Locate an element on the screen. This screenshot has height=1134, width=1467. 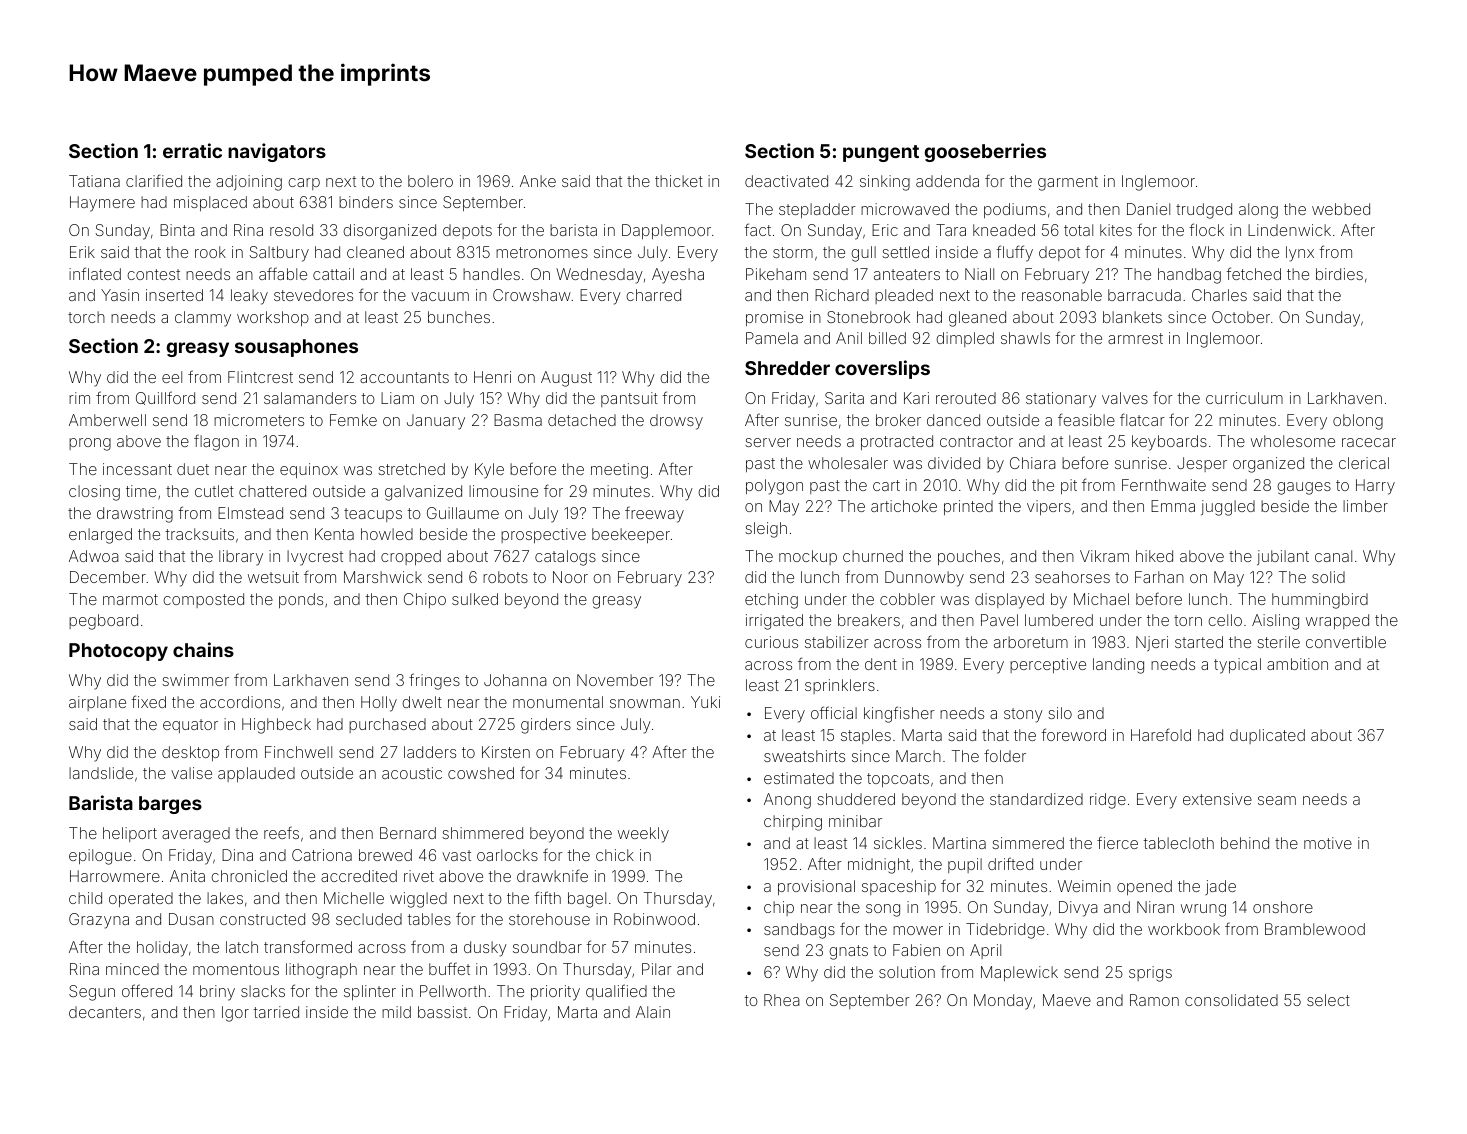
Rhea is located at coordinates (782, 1000).
